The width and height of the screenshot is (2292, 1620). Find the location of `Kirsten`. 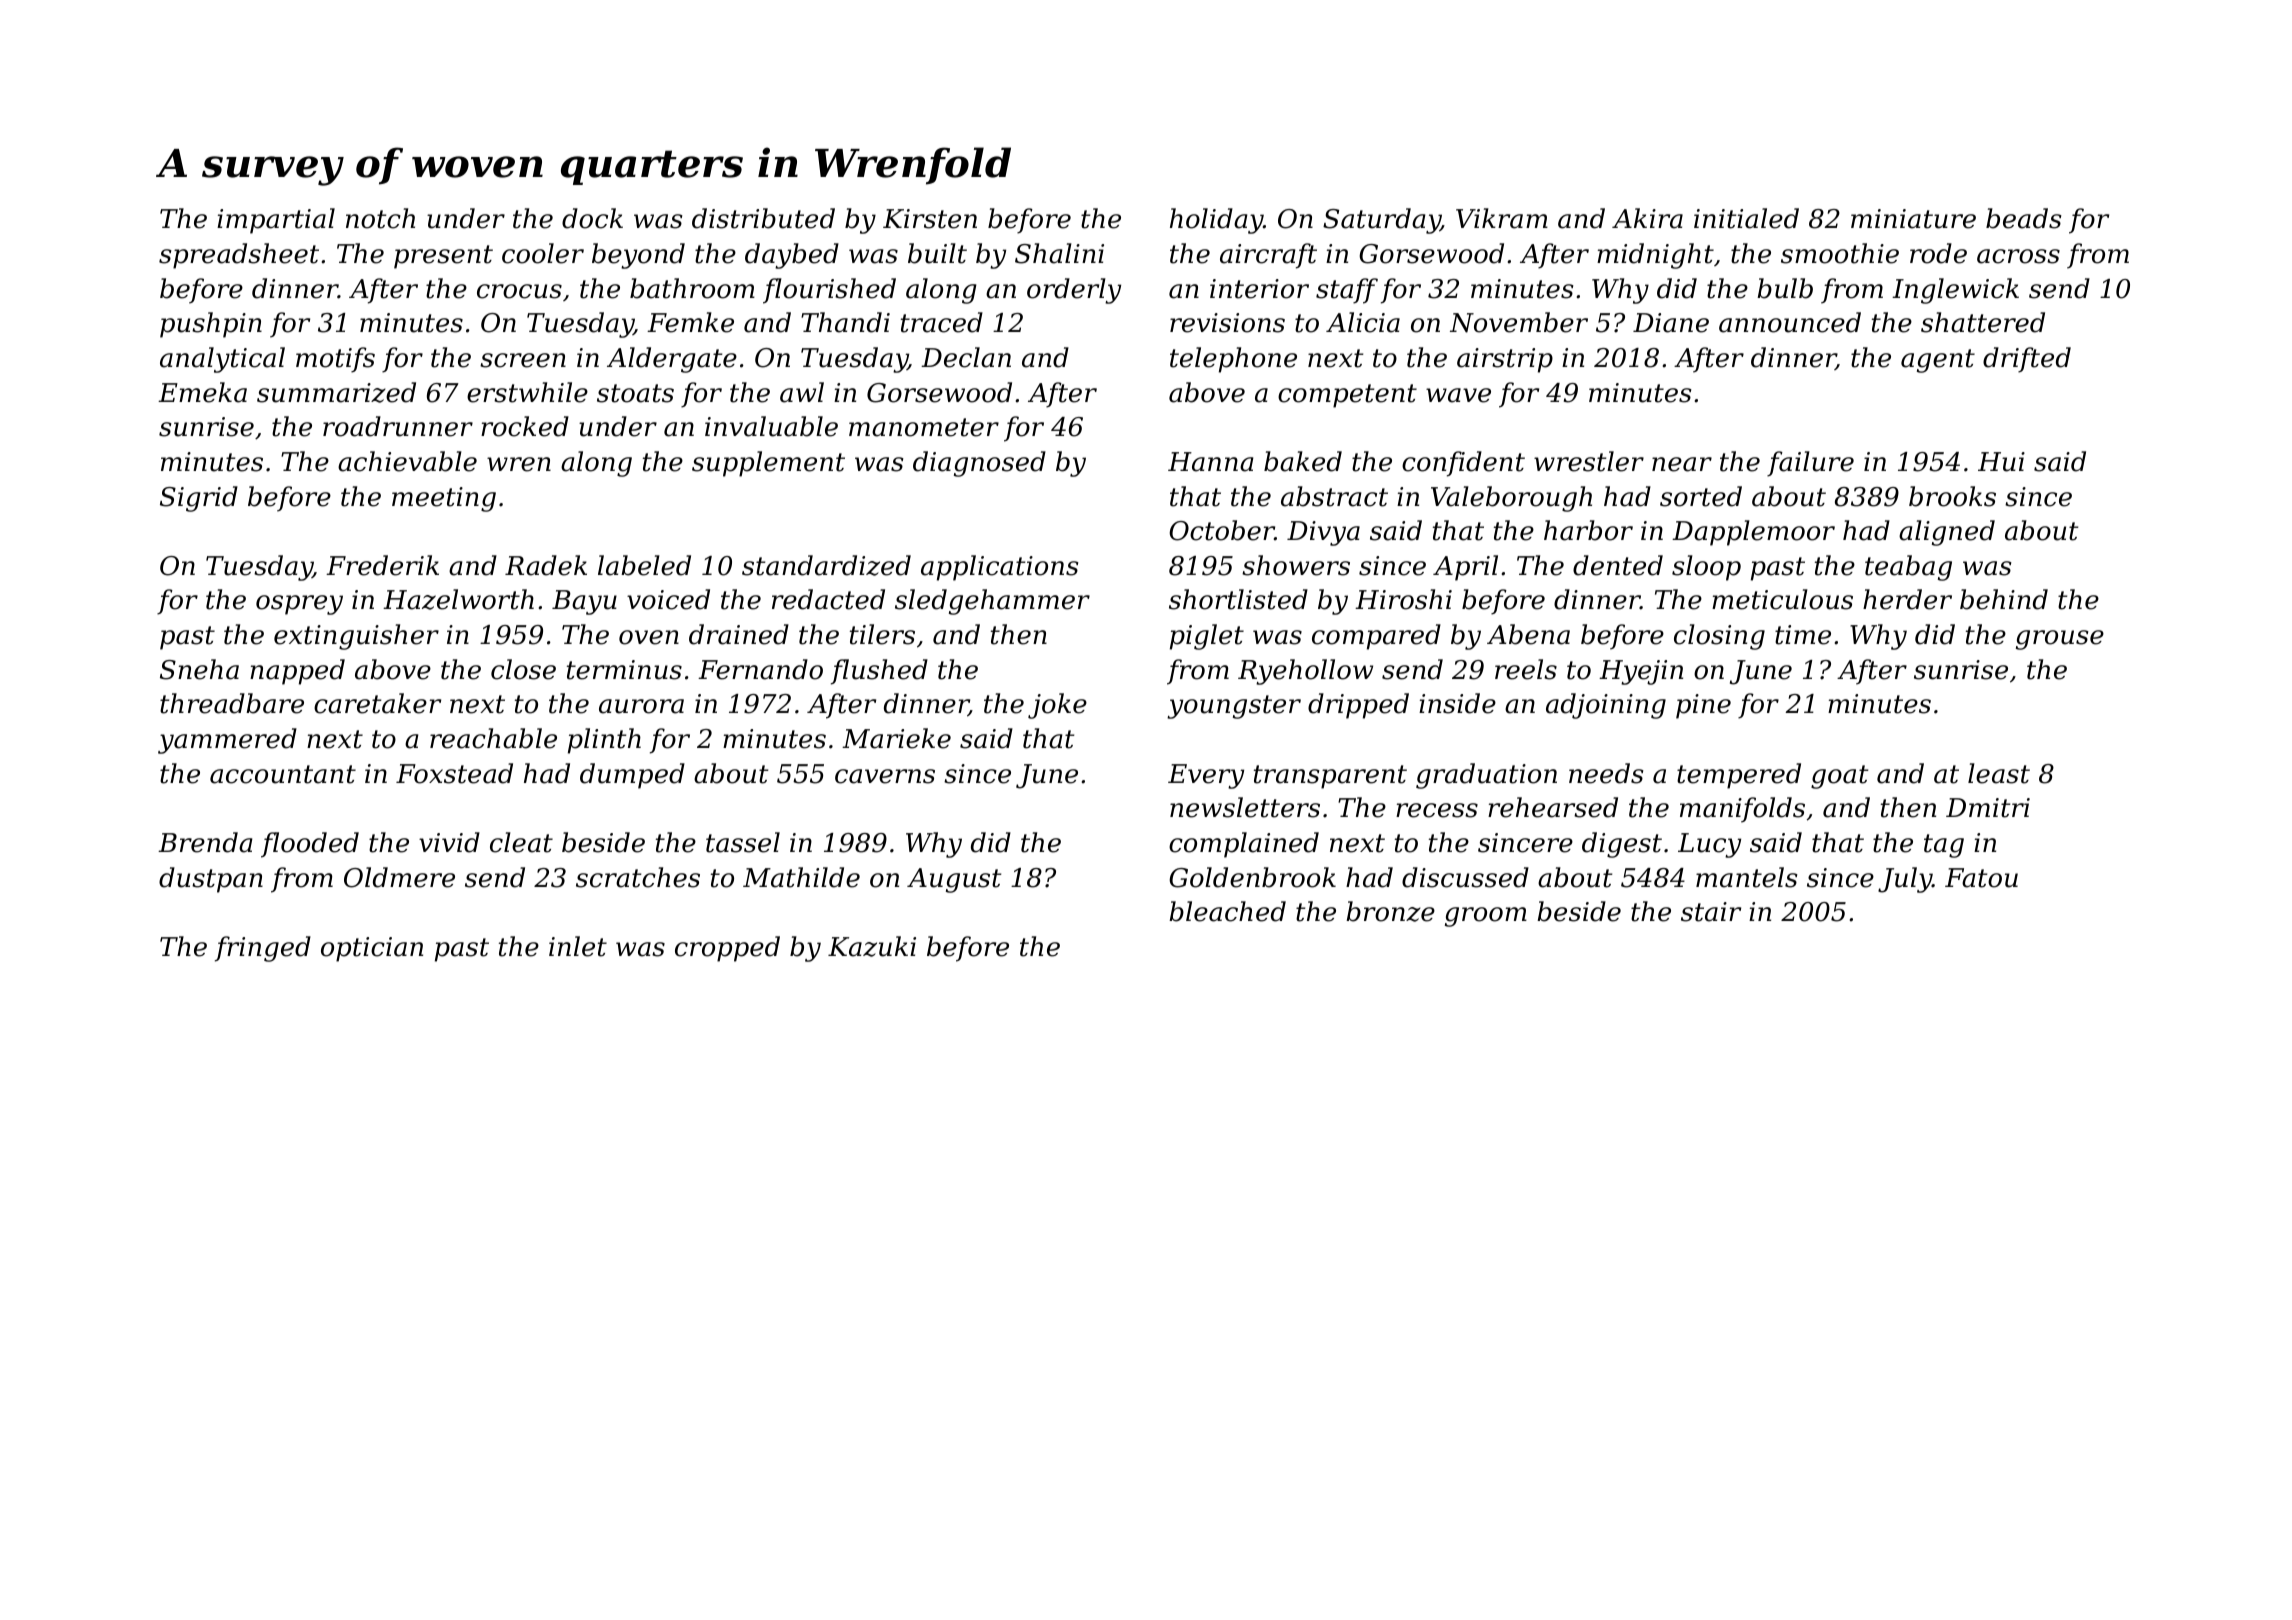

Kirsten is located at coordinates (930, 219).
